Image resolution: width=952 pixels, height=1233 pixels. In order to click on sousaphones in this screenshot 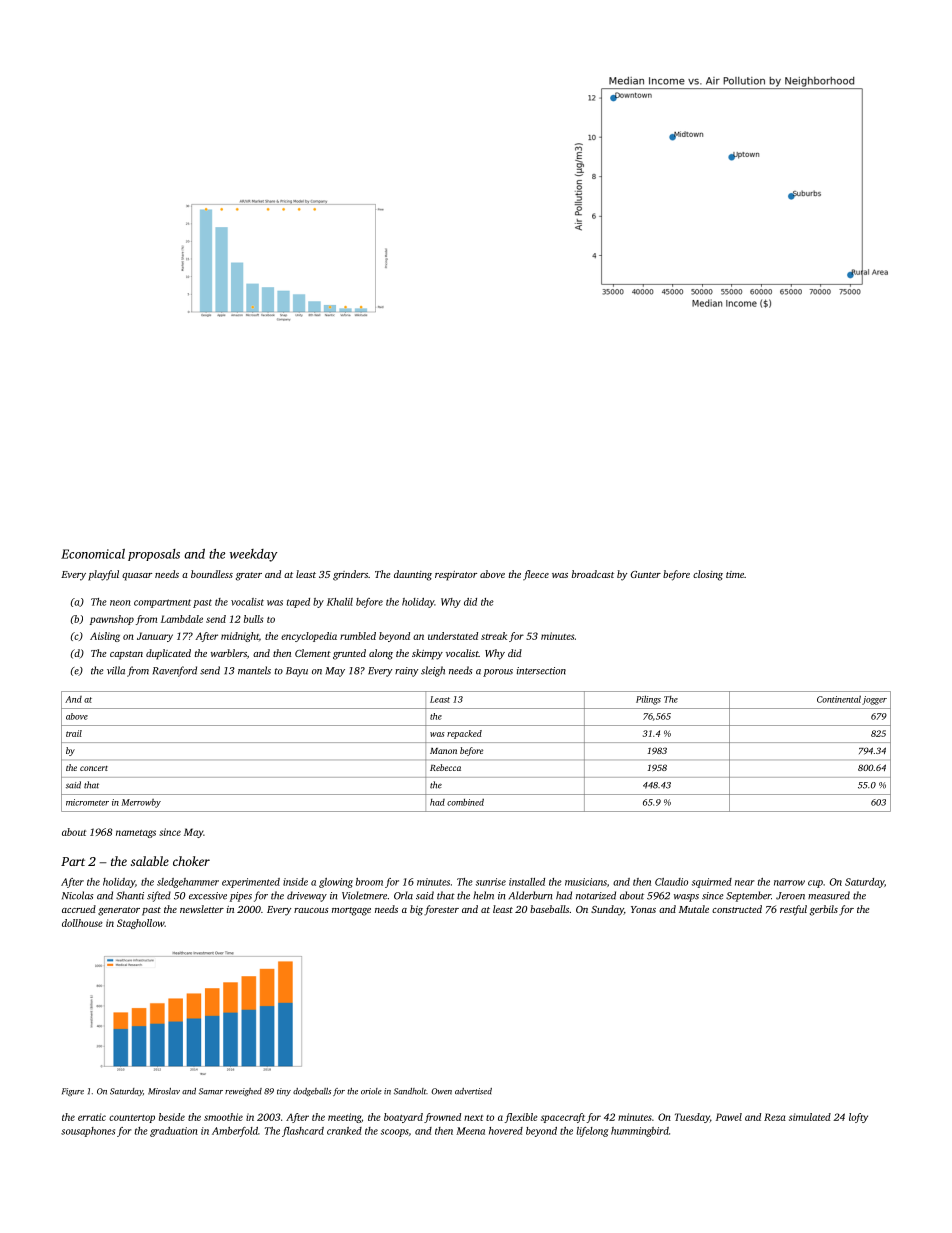, I will do `click(88, 1132)`.
